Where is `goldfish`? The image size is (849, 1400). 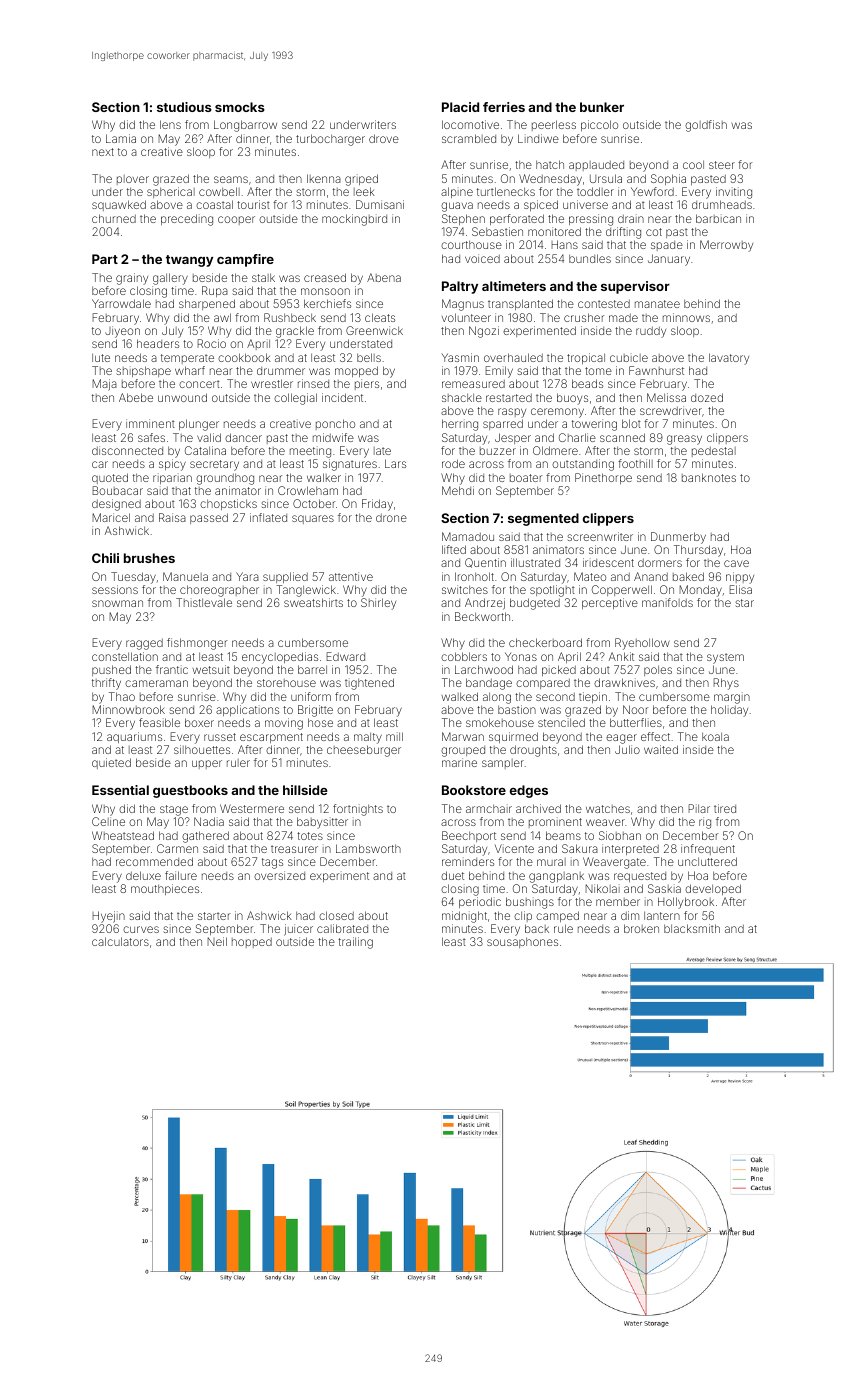
goldfish is located at coordinates (706, 126).
